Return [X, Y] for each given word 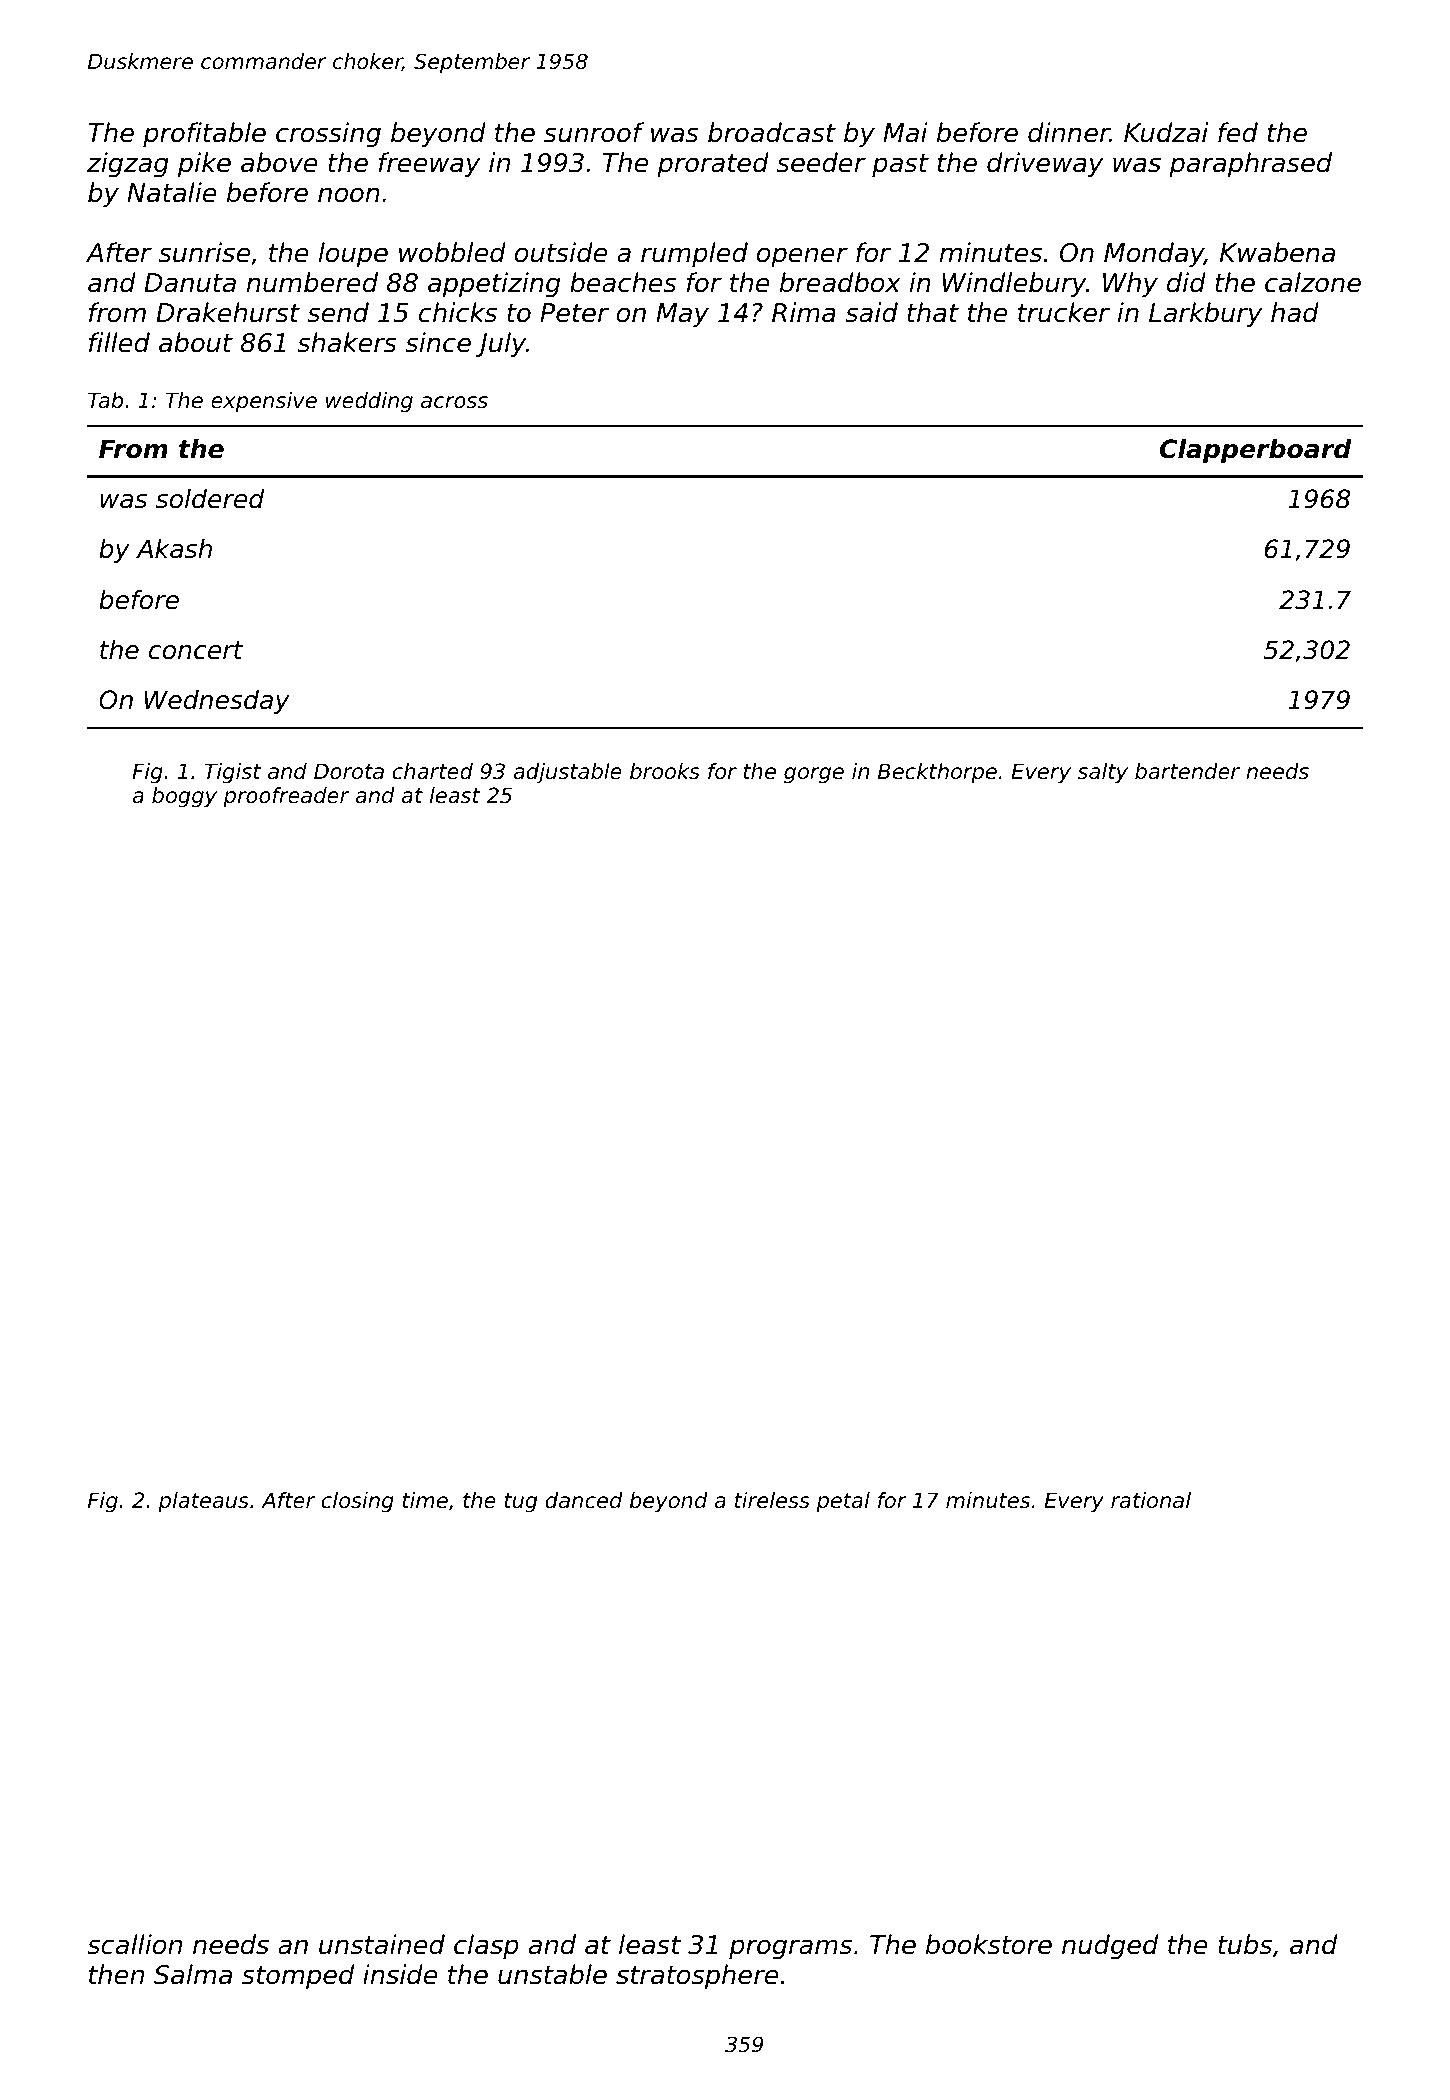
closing [358, 1502]
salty [1103, 773]
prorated [713, 165]
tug [520, 1503]
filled [119, 342]
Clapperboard [1256, 451]
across [454, 402]
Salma [193, 1974]
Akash [174, 549]
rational [1151, 1500]
